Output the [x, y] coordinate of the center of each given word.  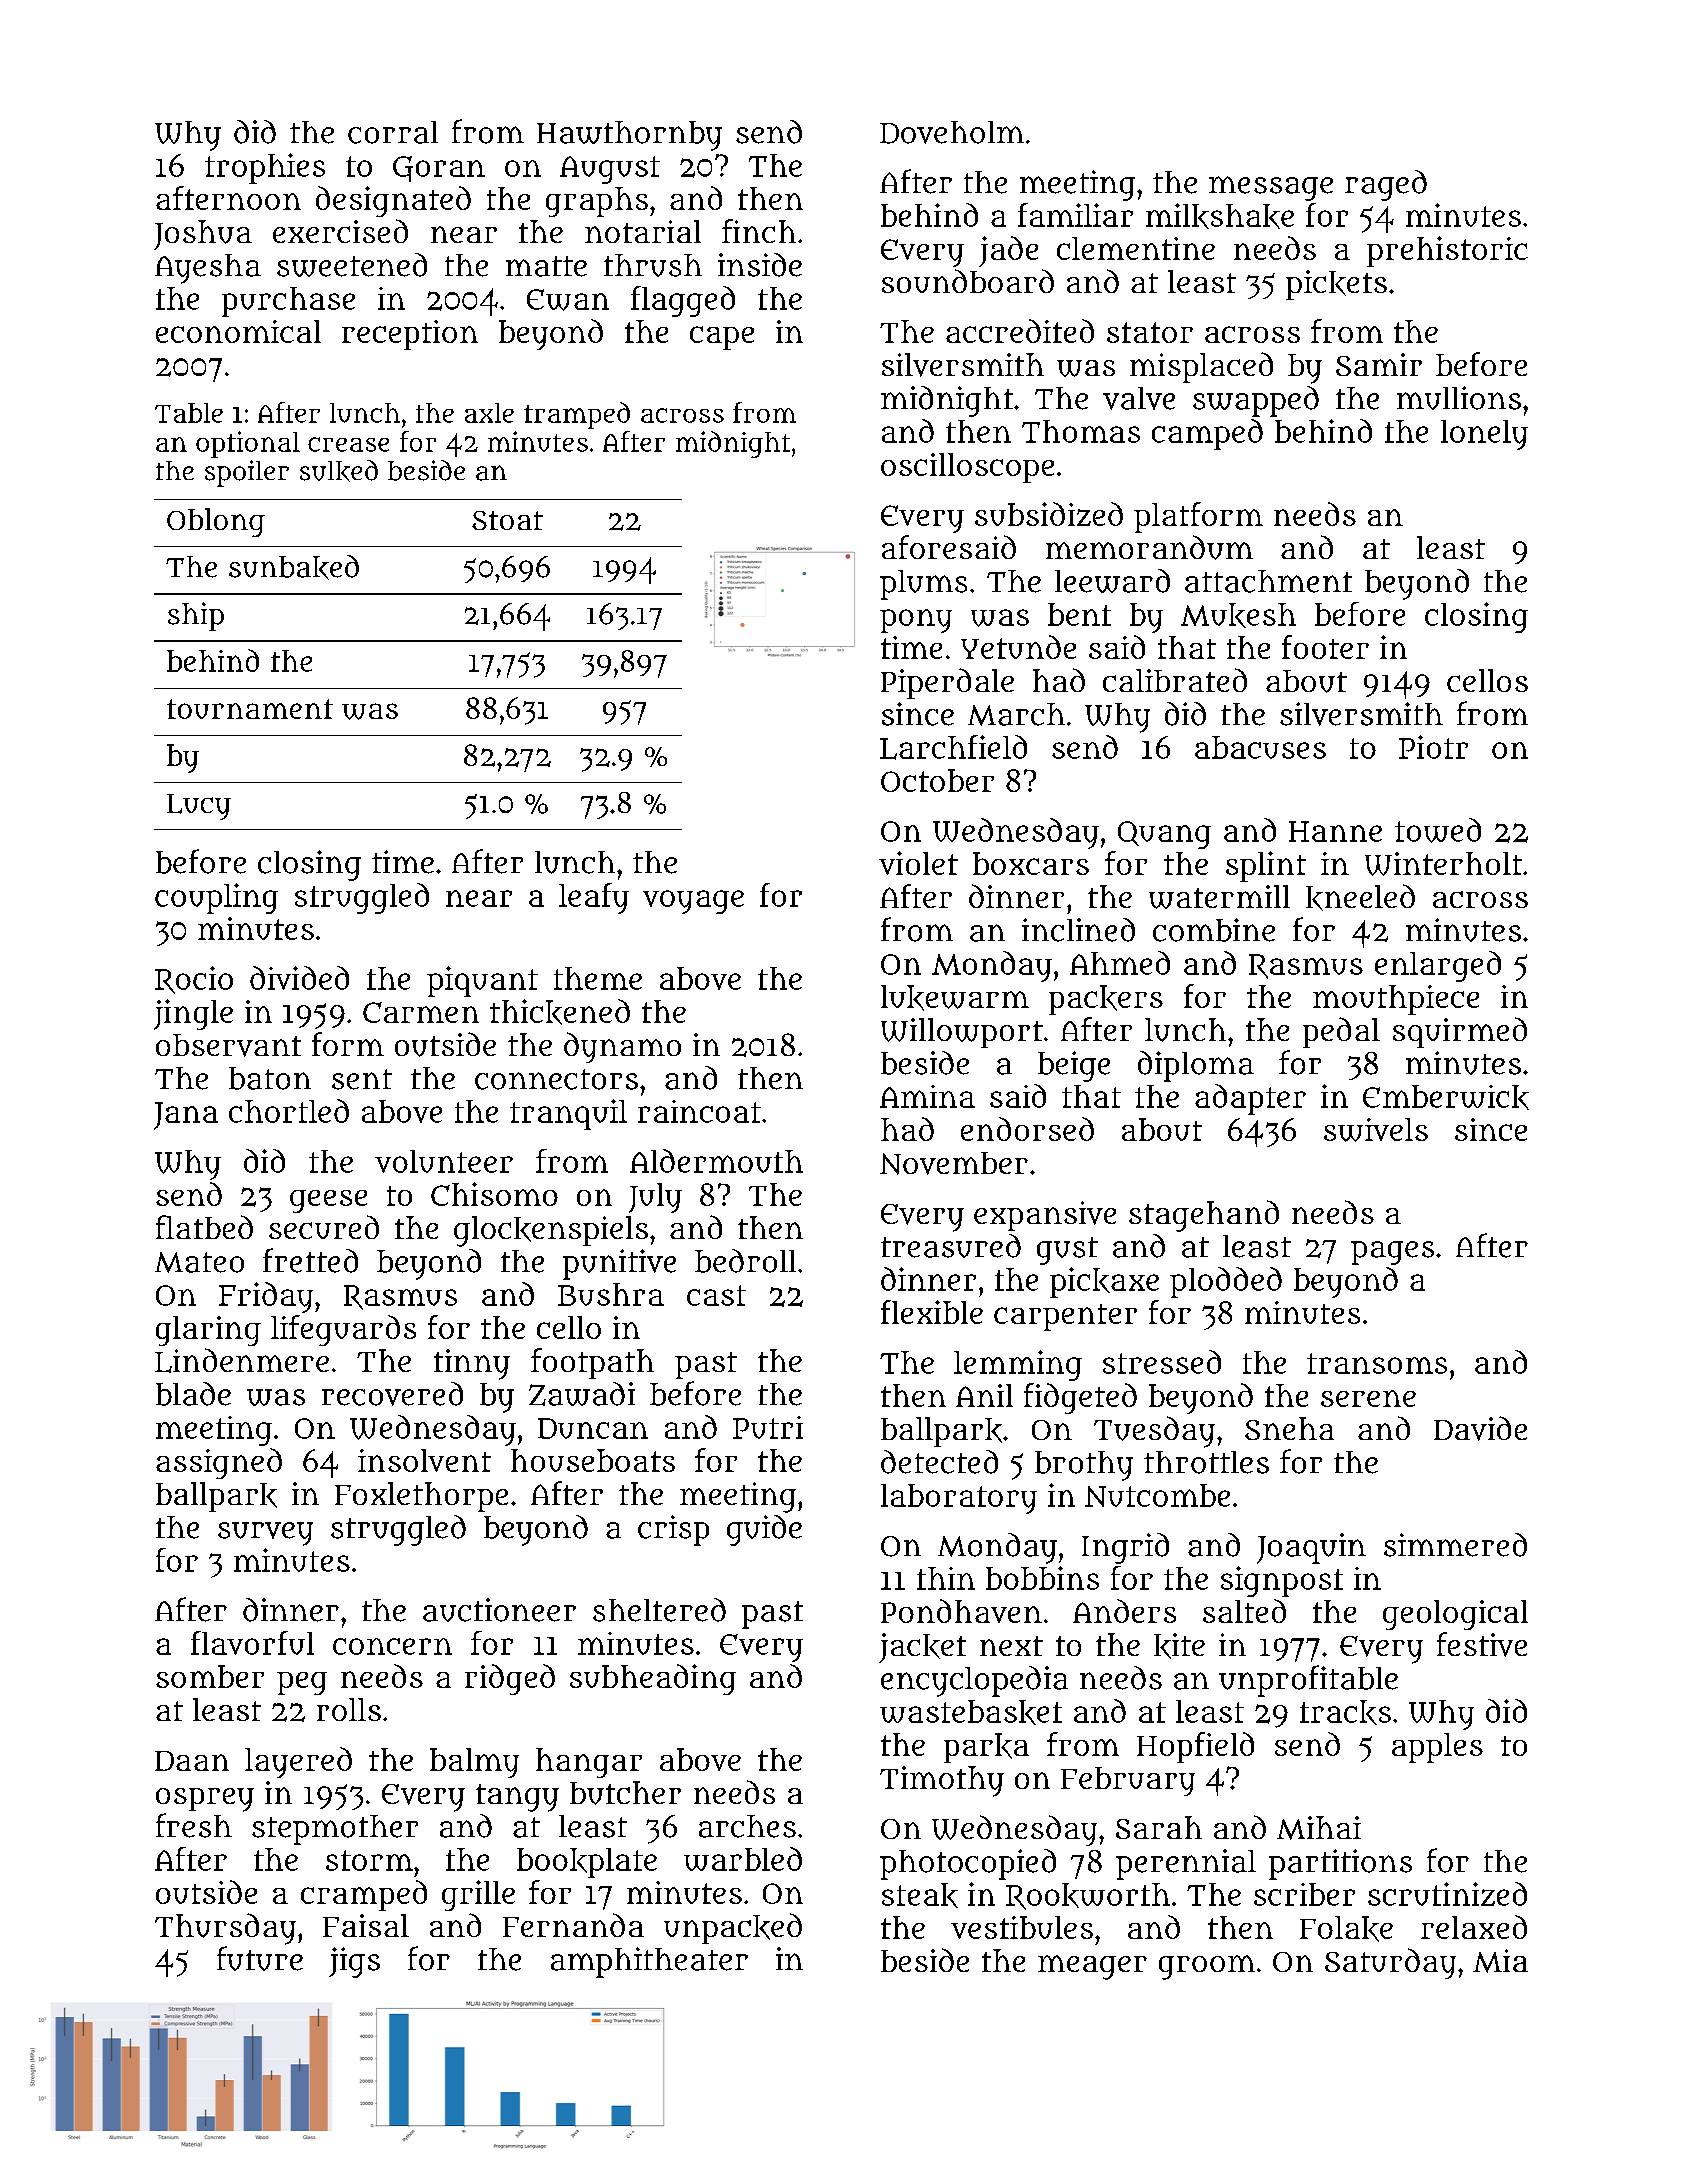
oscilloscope [967, 468]
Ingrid [1125, 1548]
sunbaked [294, 567]
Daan [192, 1761]
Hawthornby [629, 136]
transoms [1377, 1363]
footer [1325, 647]
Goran [439, 169]
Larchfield [953, 747]
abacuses [1260, 747]
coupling [216, 898]
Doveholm [952, 132]
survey [265, 1534]
